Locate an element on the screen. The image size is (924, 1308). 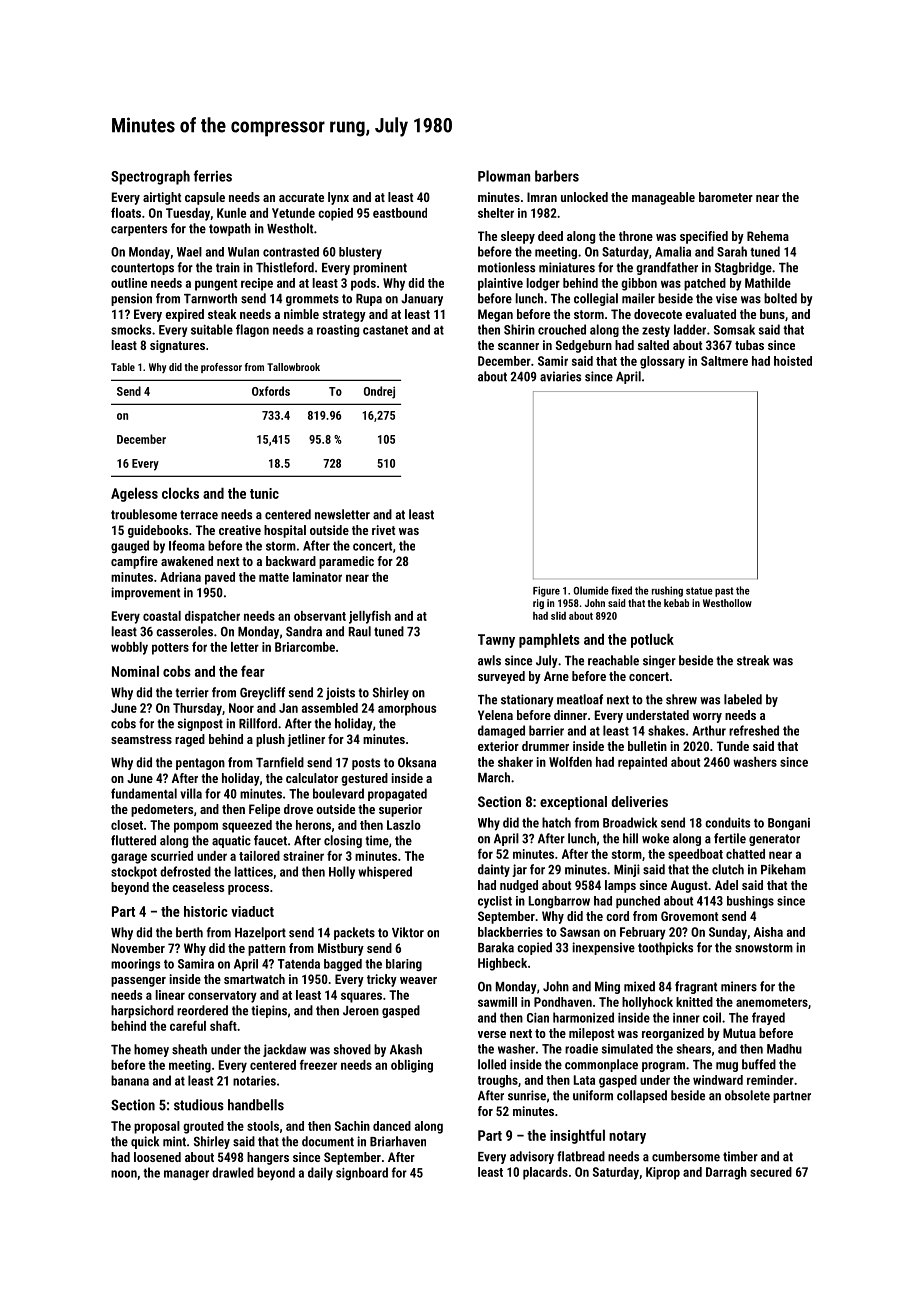
fixed is located at coordinates (621, 590).
